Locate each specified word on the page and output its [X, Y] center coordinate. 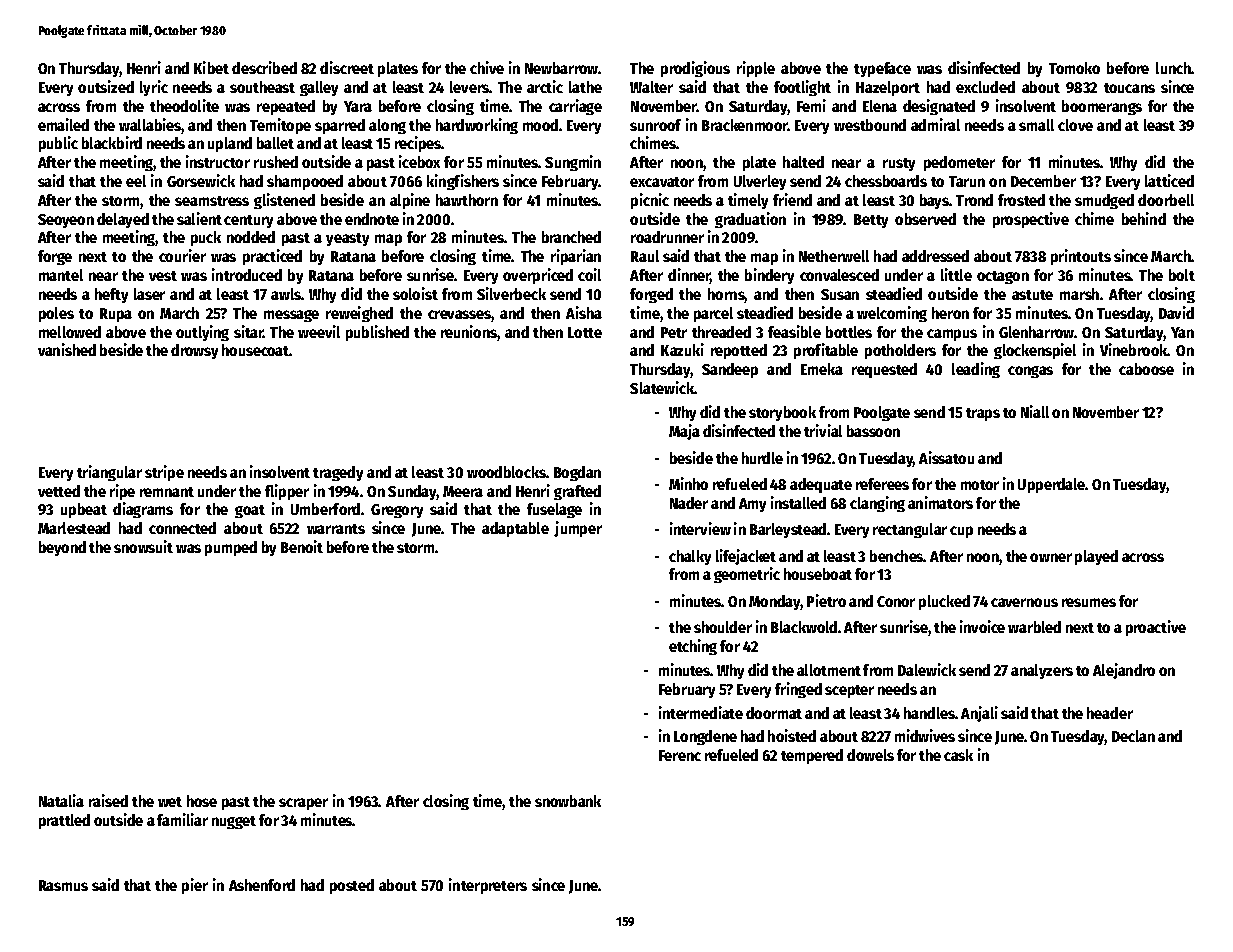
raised [108, 800]
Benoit [302, 546]
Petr [674, 332]
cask [958, 755]
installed [798, 502]
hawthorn [467, 200]
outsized [106, 86]
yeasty [347, 239]
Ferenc [680, 755]
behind [1144, 218]
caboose [1146, 369]
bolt [1182, 275]
